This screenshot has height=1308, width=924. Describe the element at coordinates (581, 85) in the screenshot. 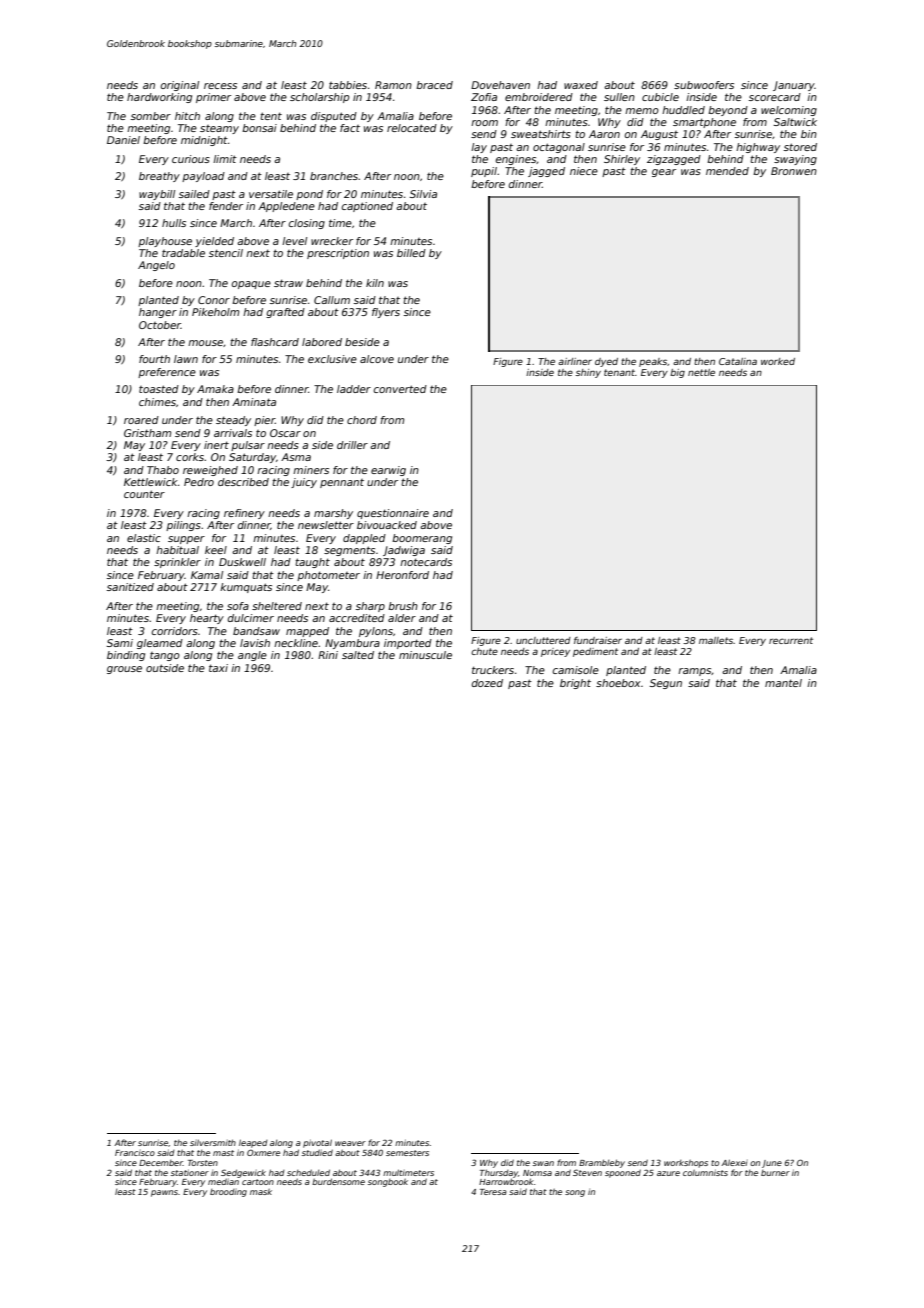

I see `waxed` at that location.
